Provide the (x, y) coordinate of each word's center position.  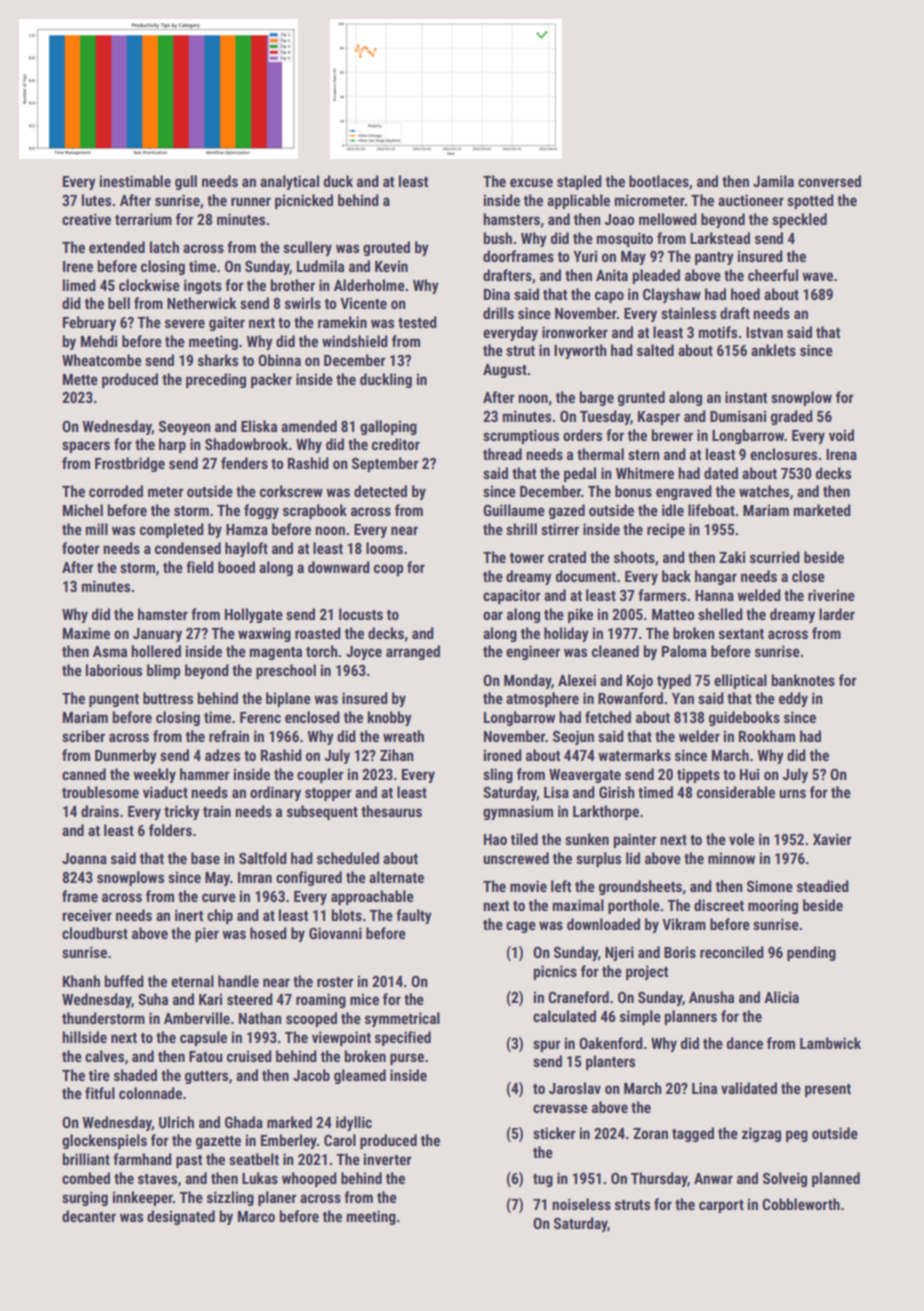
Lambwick (830, 1043)
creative (86, 219)
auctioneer (751, 200)
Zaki (732, 557)
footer (81, 548)
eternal (192, 981)
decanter (89, 1216)
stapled (579, 182)
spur (547, 1046)
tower (527, 558)
